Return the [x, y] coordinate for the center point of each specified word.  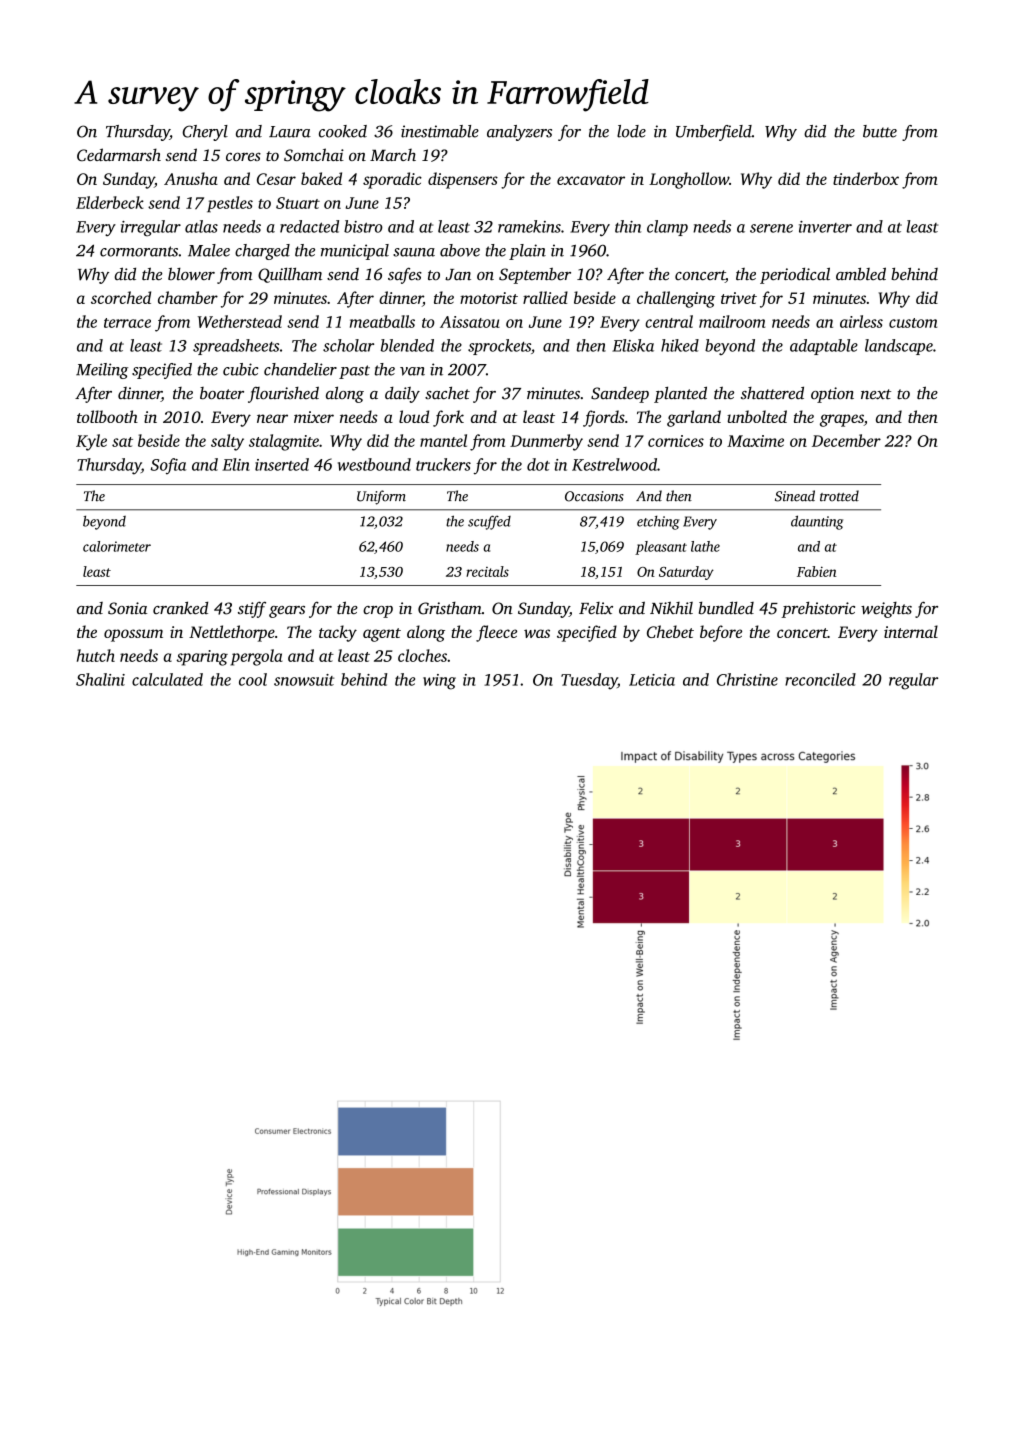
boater [222, 393]
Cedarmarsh [119, 155]
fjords [604, 418]
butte [880, 131]
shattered [772, 392]
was [537, 633]
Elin [235, 464]
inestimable [440, 131]
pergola [256, 657]
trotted [839, 496]
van [412, 371]
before [721, 633]
